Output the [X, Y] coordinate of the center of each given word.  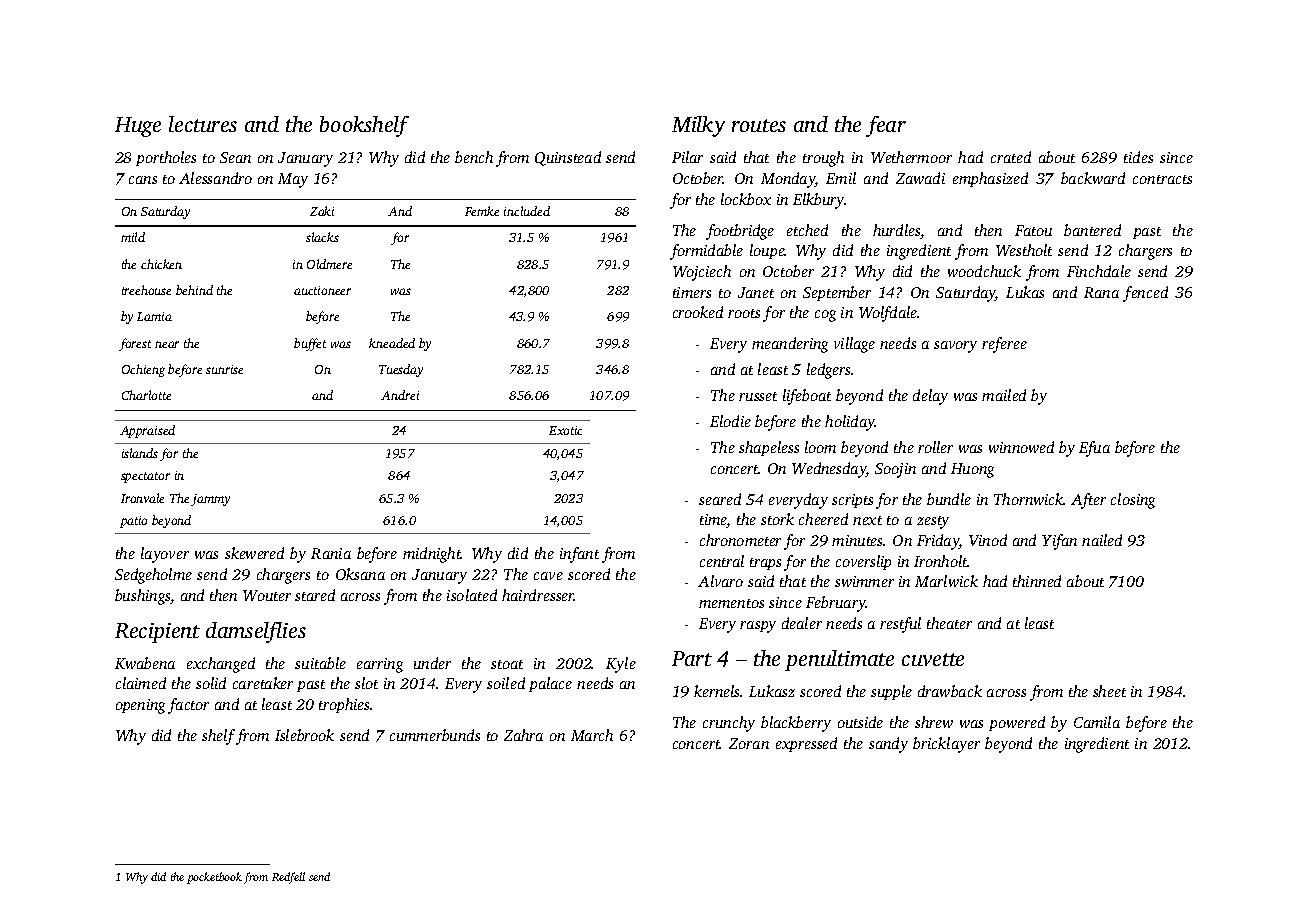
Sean [235, 157]
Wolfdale [888, 314]
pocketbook [214, 878]
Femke [482, 211]
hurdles [896, 230]
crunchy [729, 724]
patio [133, 522]
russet [758, 396]
